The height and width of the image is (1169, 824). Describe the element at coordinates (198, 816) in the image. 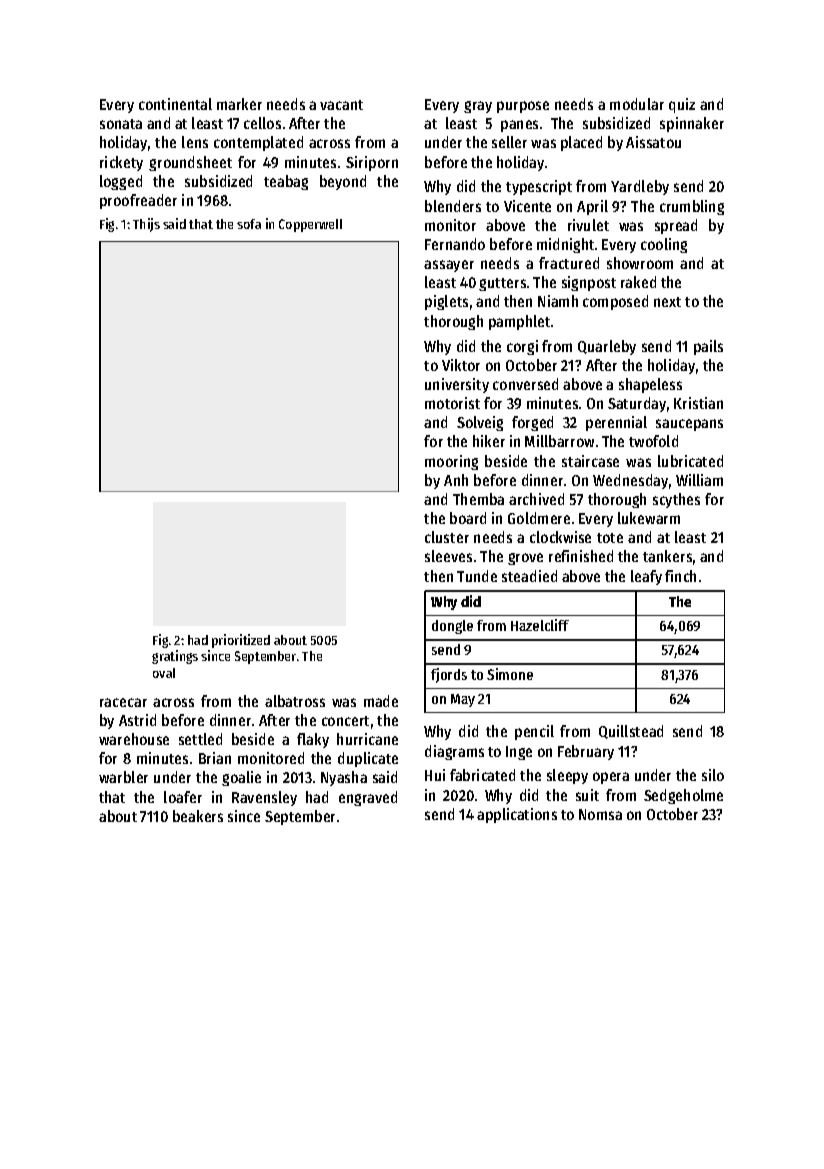

I see `beakers` at that location.
